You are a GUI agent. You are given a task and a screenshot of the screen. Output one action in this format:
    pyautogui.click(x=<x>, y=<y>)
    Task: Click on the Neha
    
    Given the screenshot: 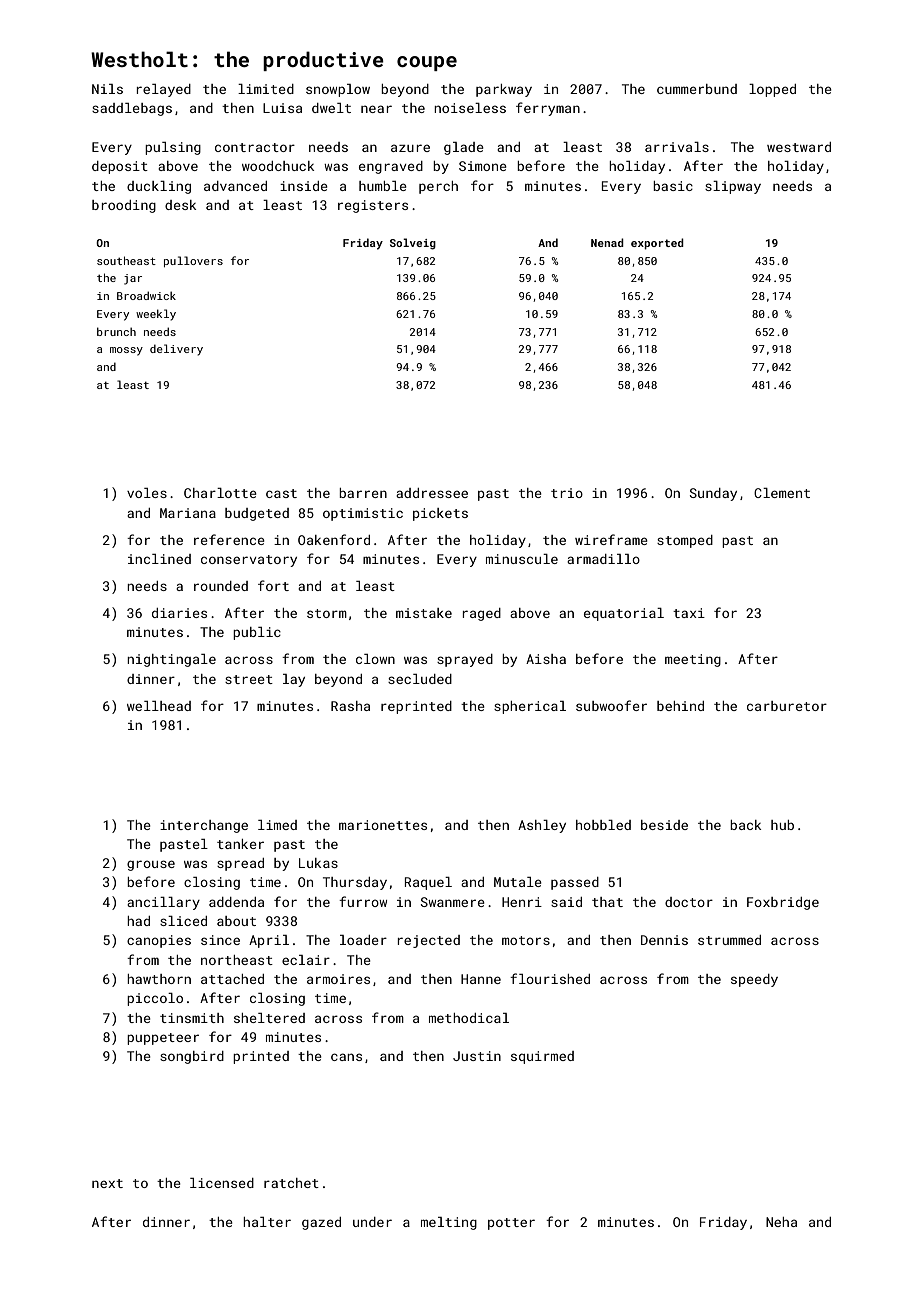 What is the action you would take?
    pyautogui.click(x=781, y=1222)
